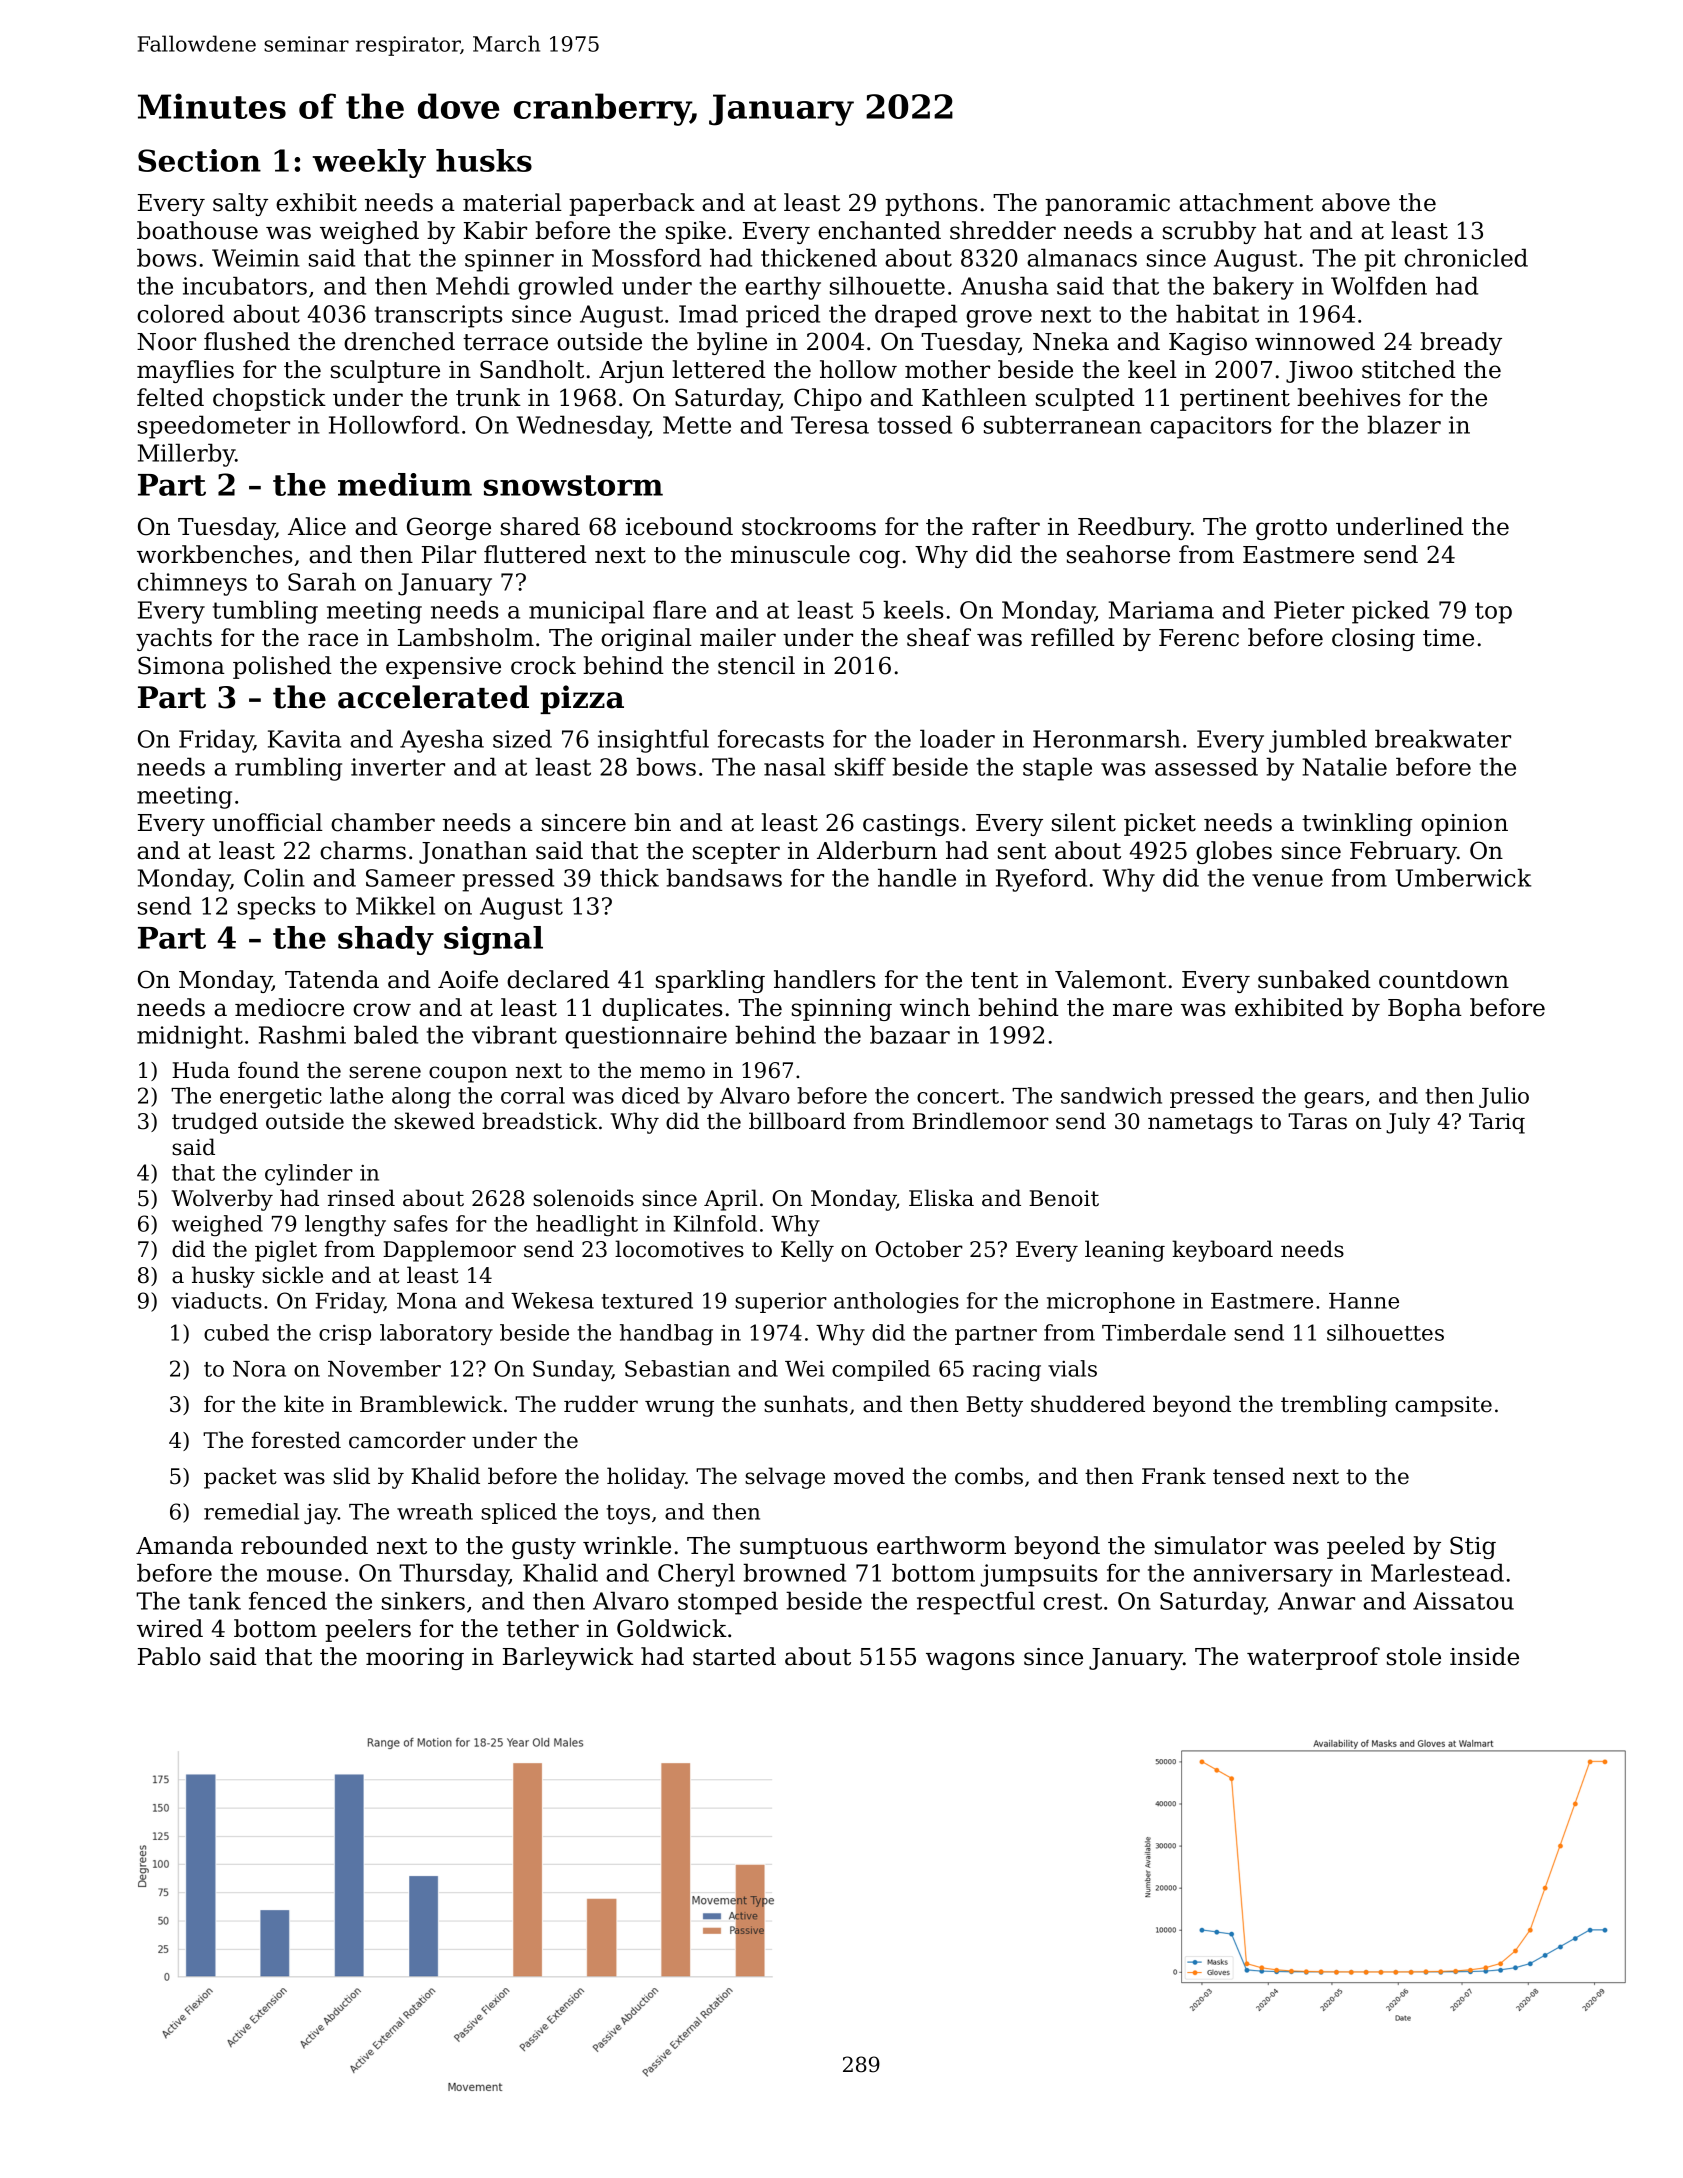  Describe the element at coordinates (423, 1600) in the image. I see `sinkers` at that location.
